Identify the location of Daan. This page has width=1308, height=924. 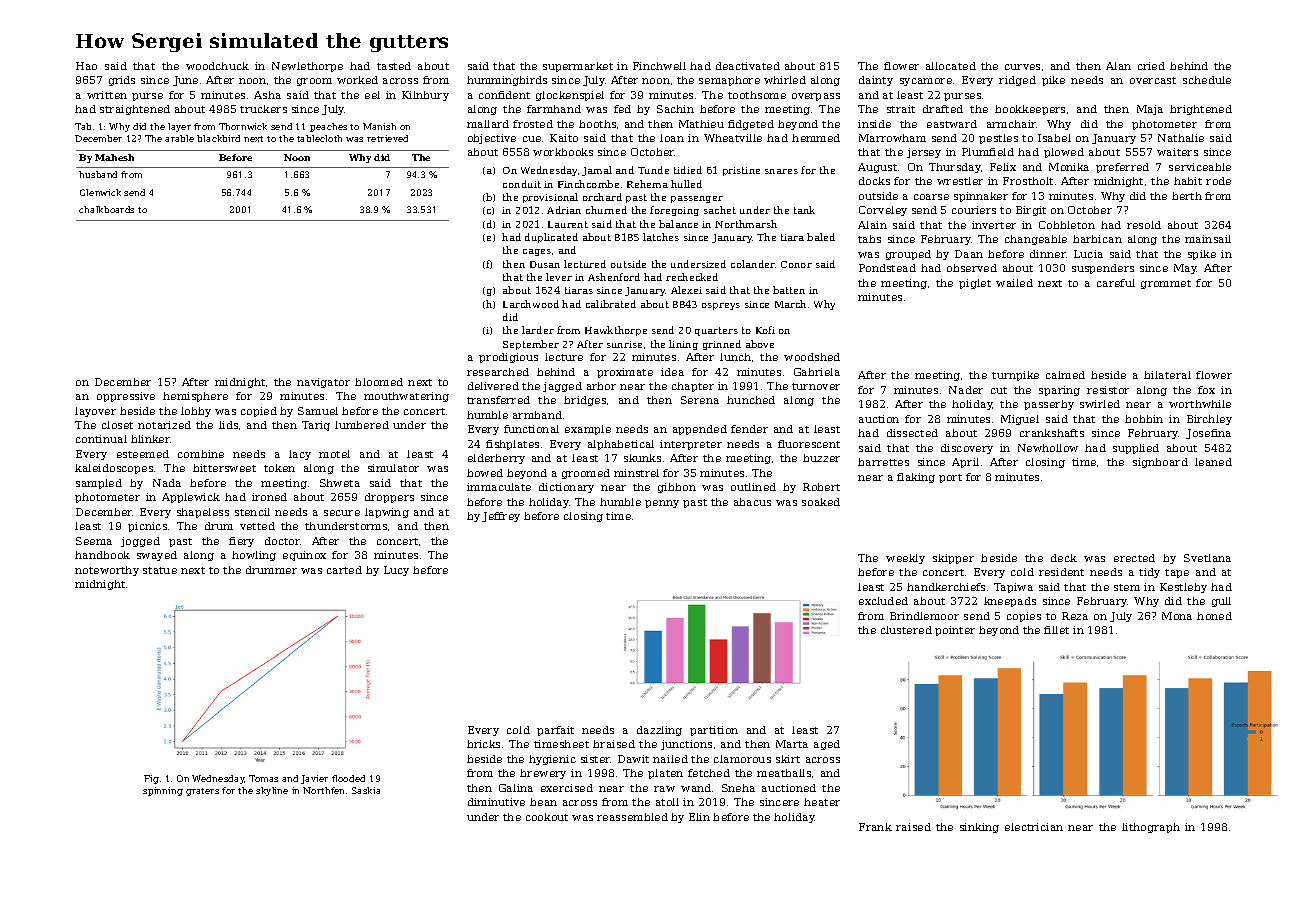
(969, 254).
